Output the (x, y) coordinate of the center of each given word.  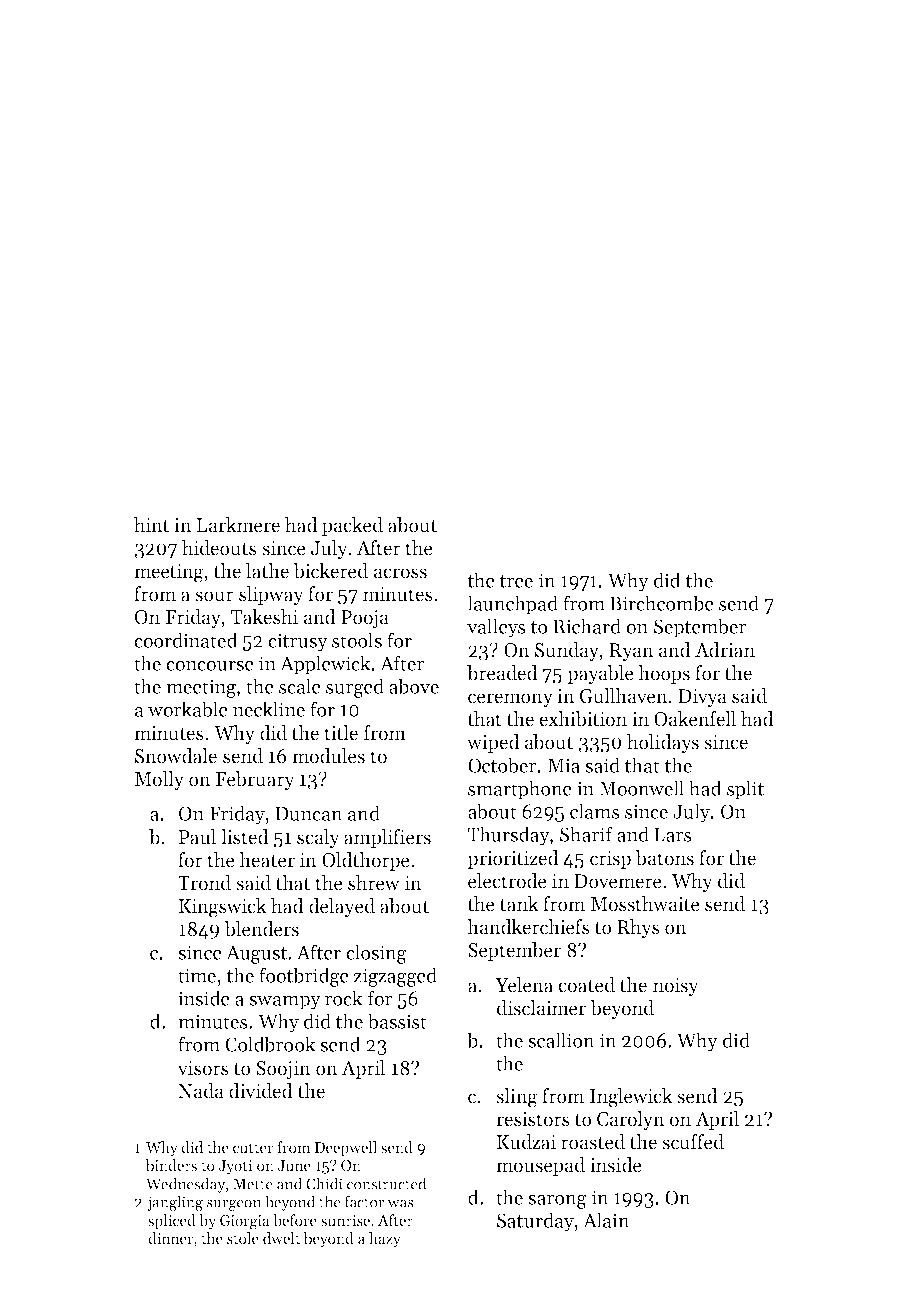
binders (171, 1165)
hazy (385, 1240)
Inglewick (631, 1098)
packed (352, 526)
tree (516, 581)
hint (151, 525)
